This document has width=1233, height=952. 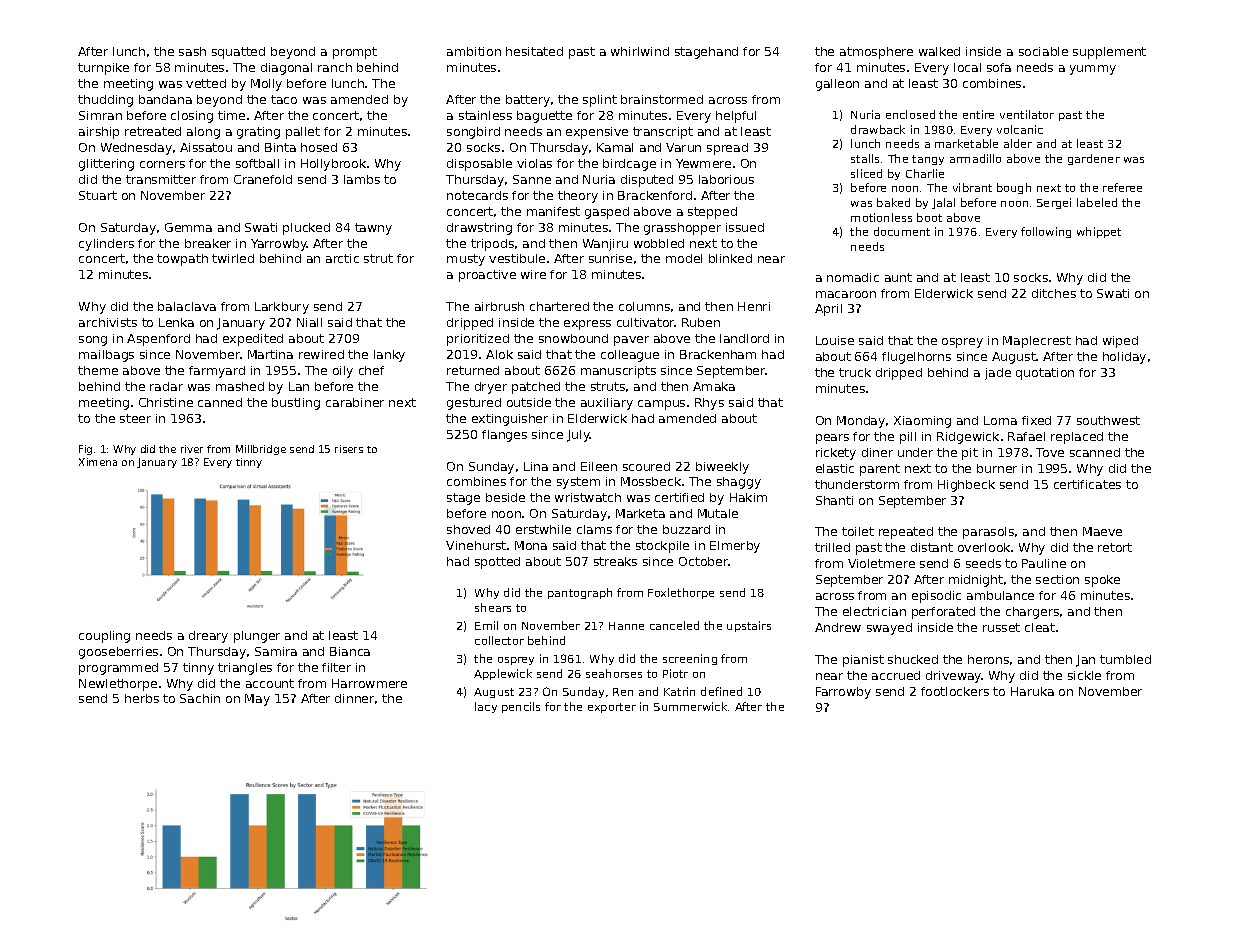 I want to click on streaks, so click(x=615, y=561).
